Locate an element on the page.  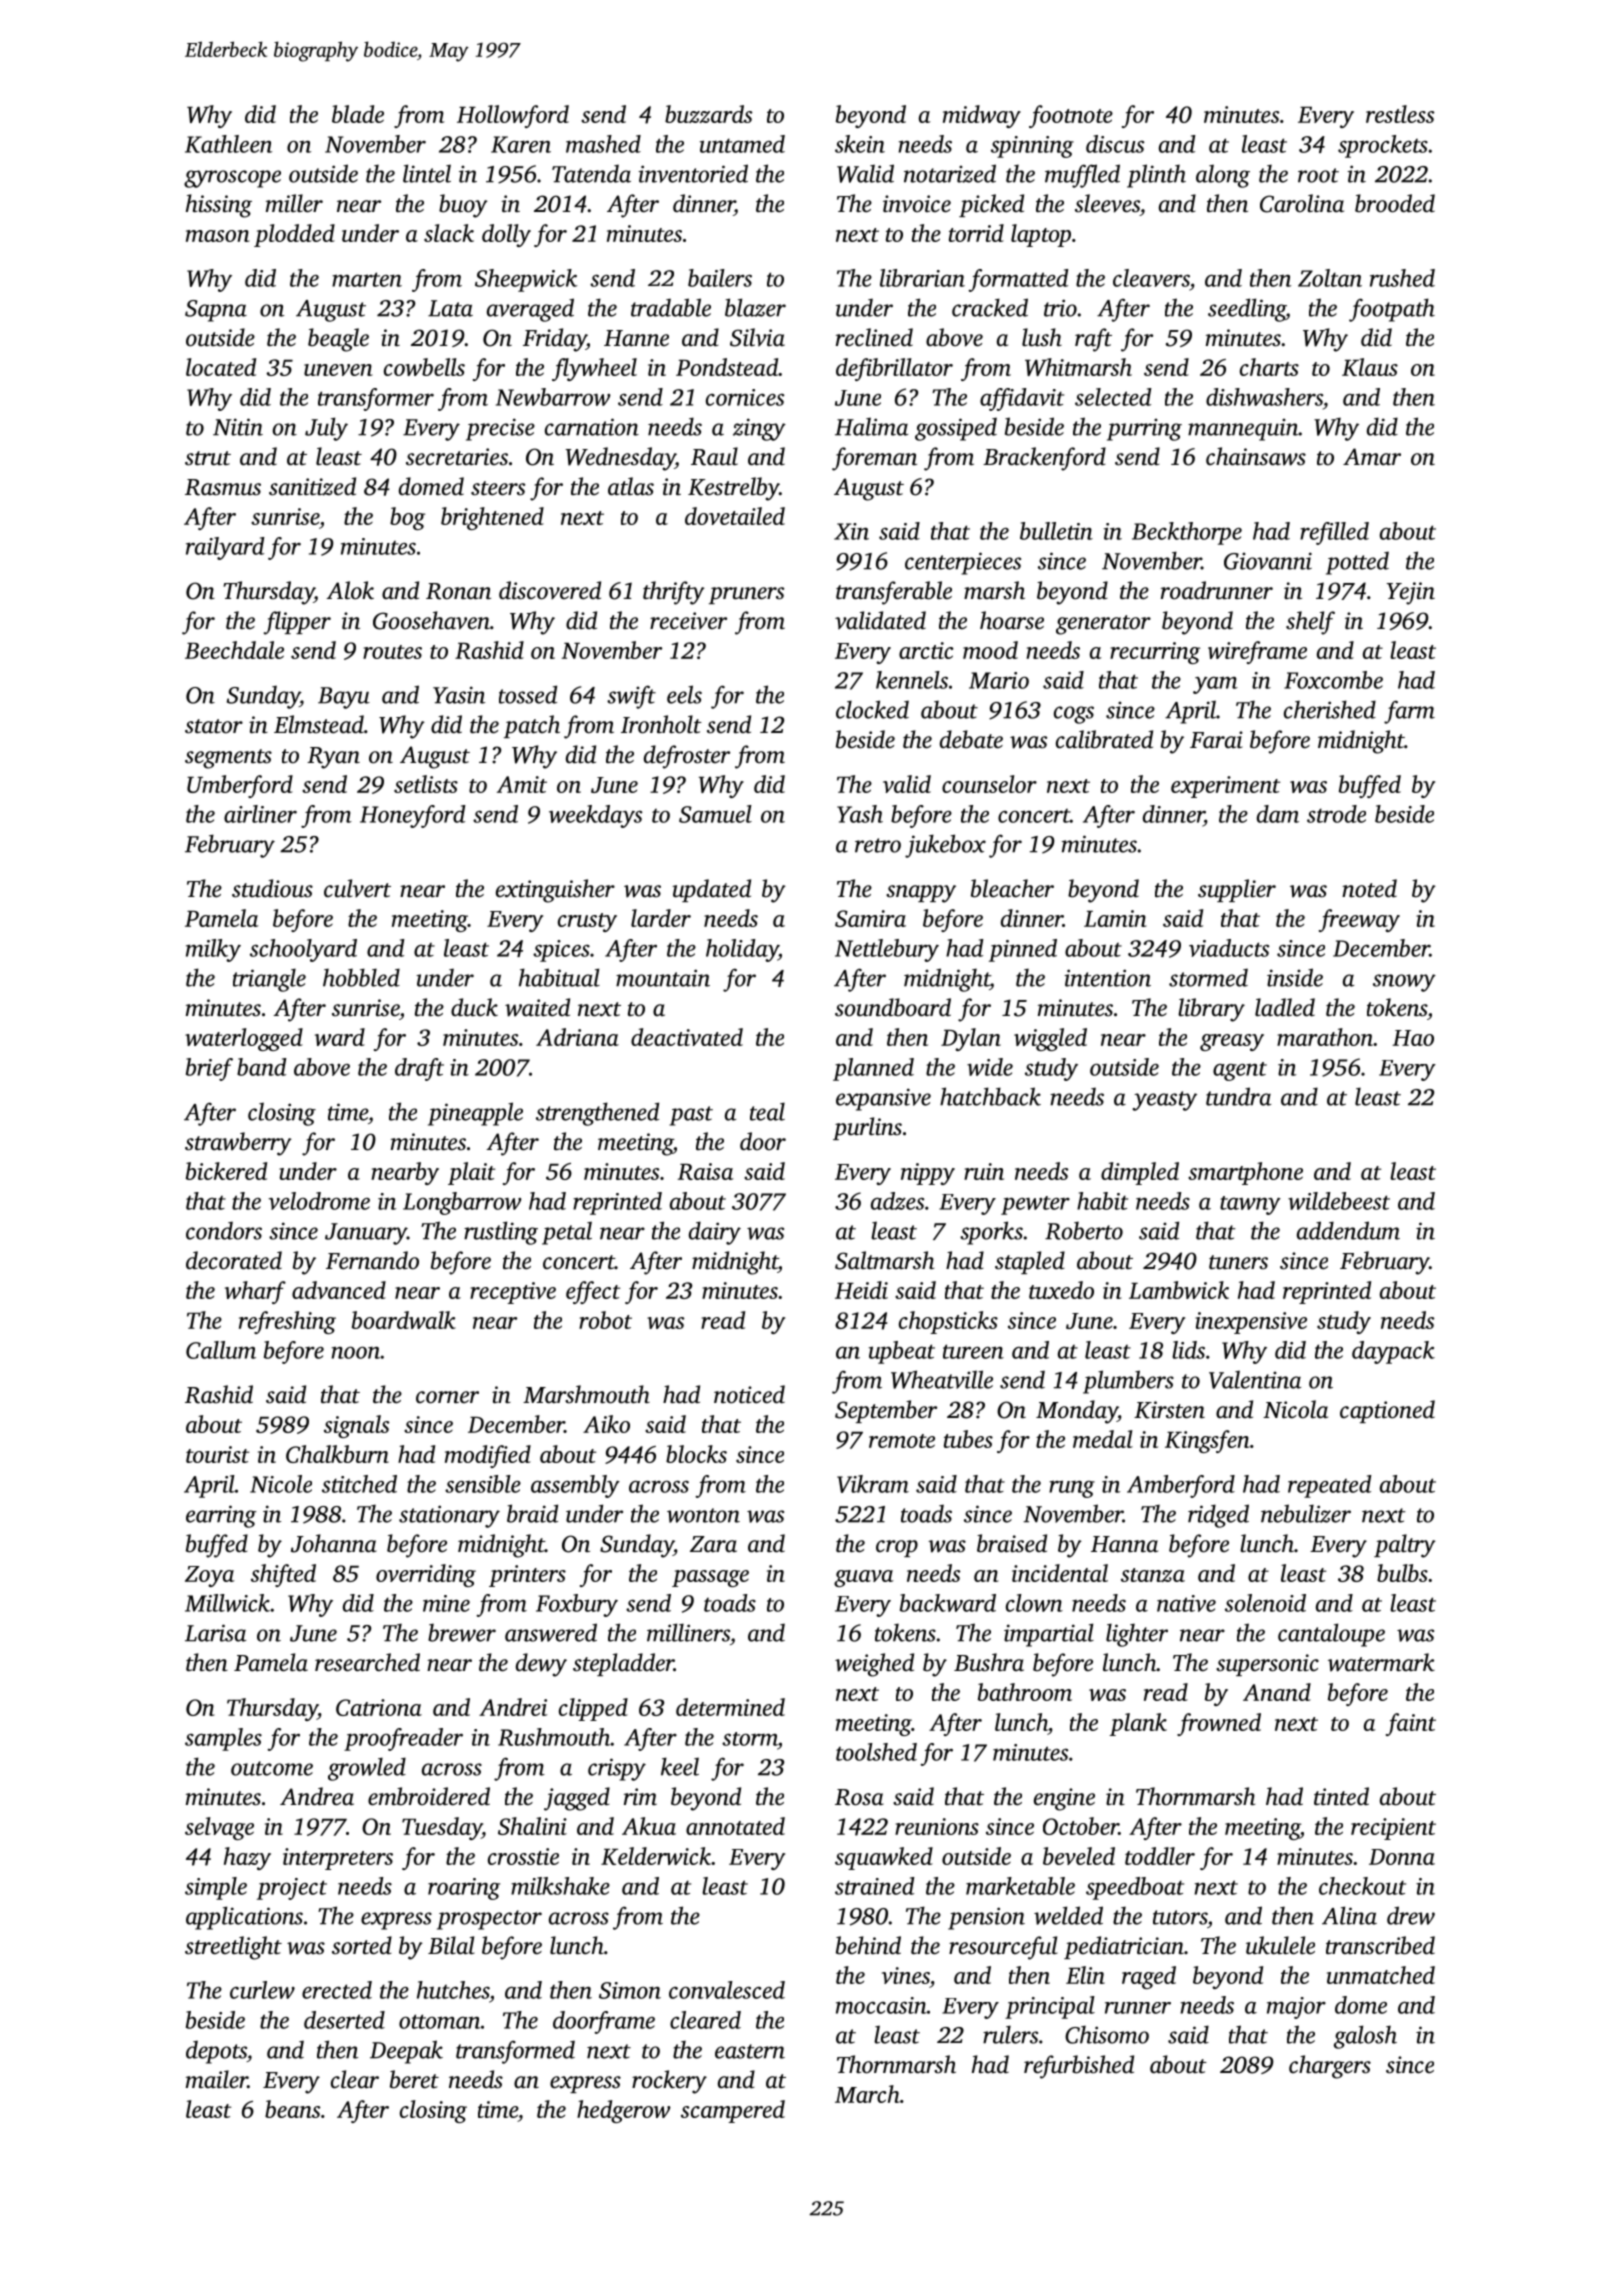
Samuel is located at coordinates (715, 814).
